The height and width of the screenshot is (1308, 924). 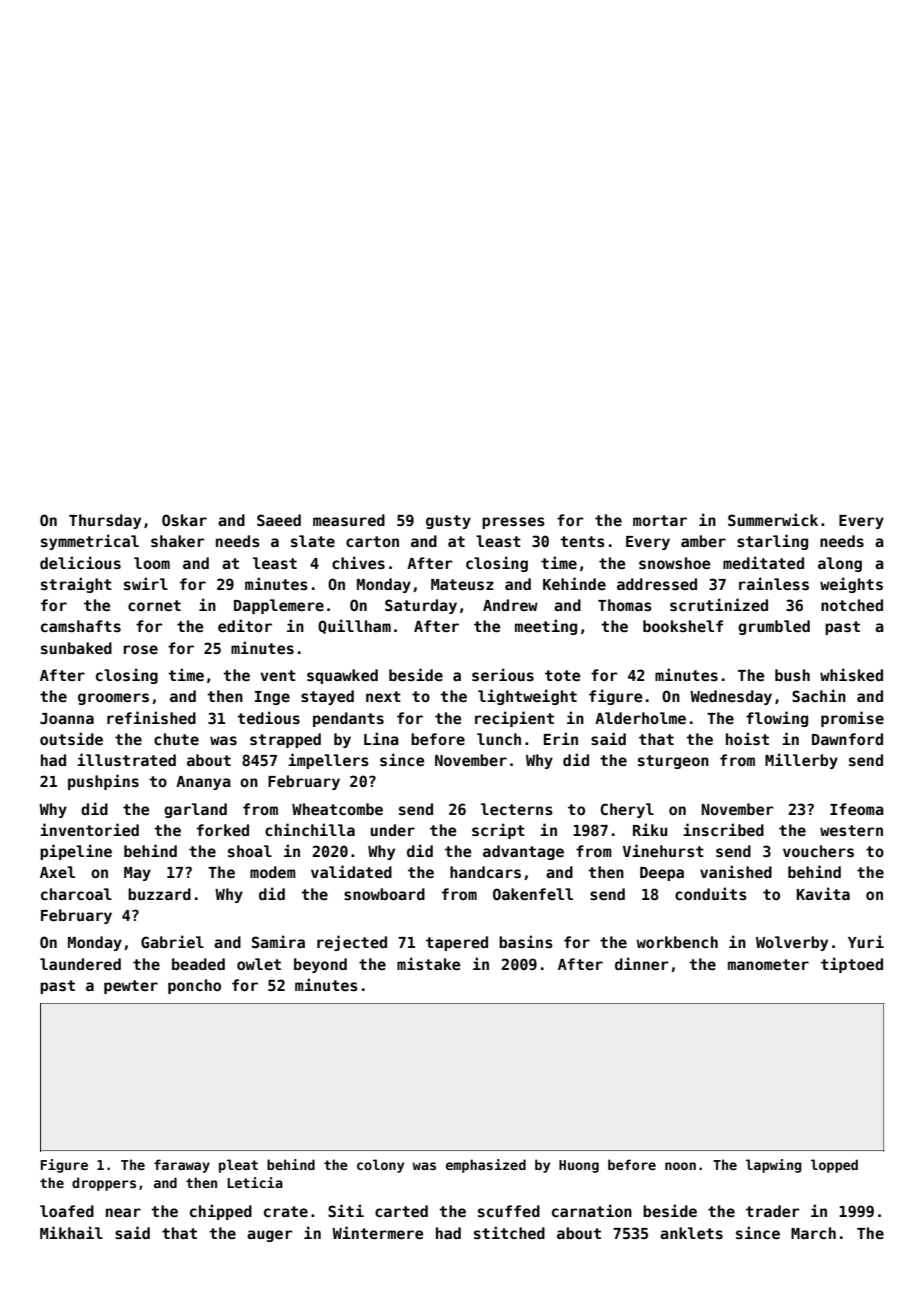 What do you see at coordinates (310, 829) in the screenshot?
I see `chinchilla` at bounding box center [310, 829].
